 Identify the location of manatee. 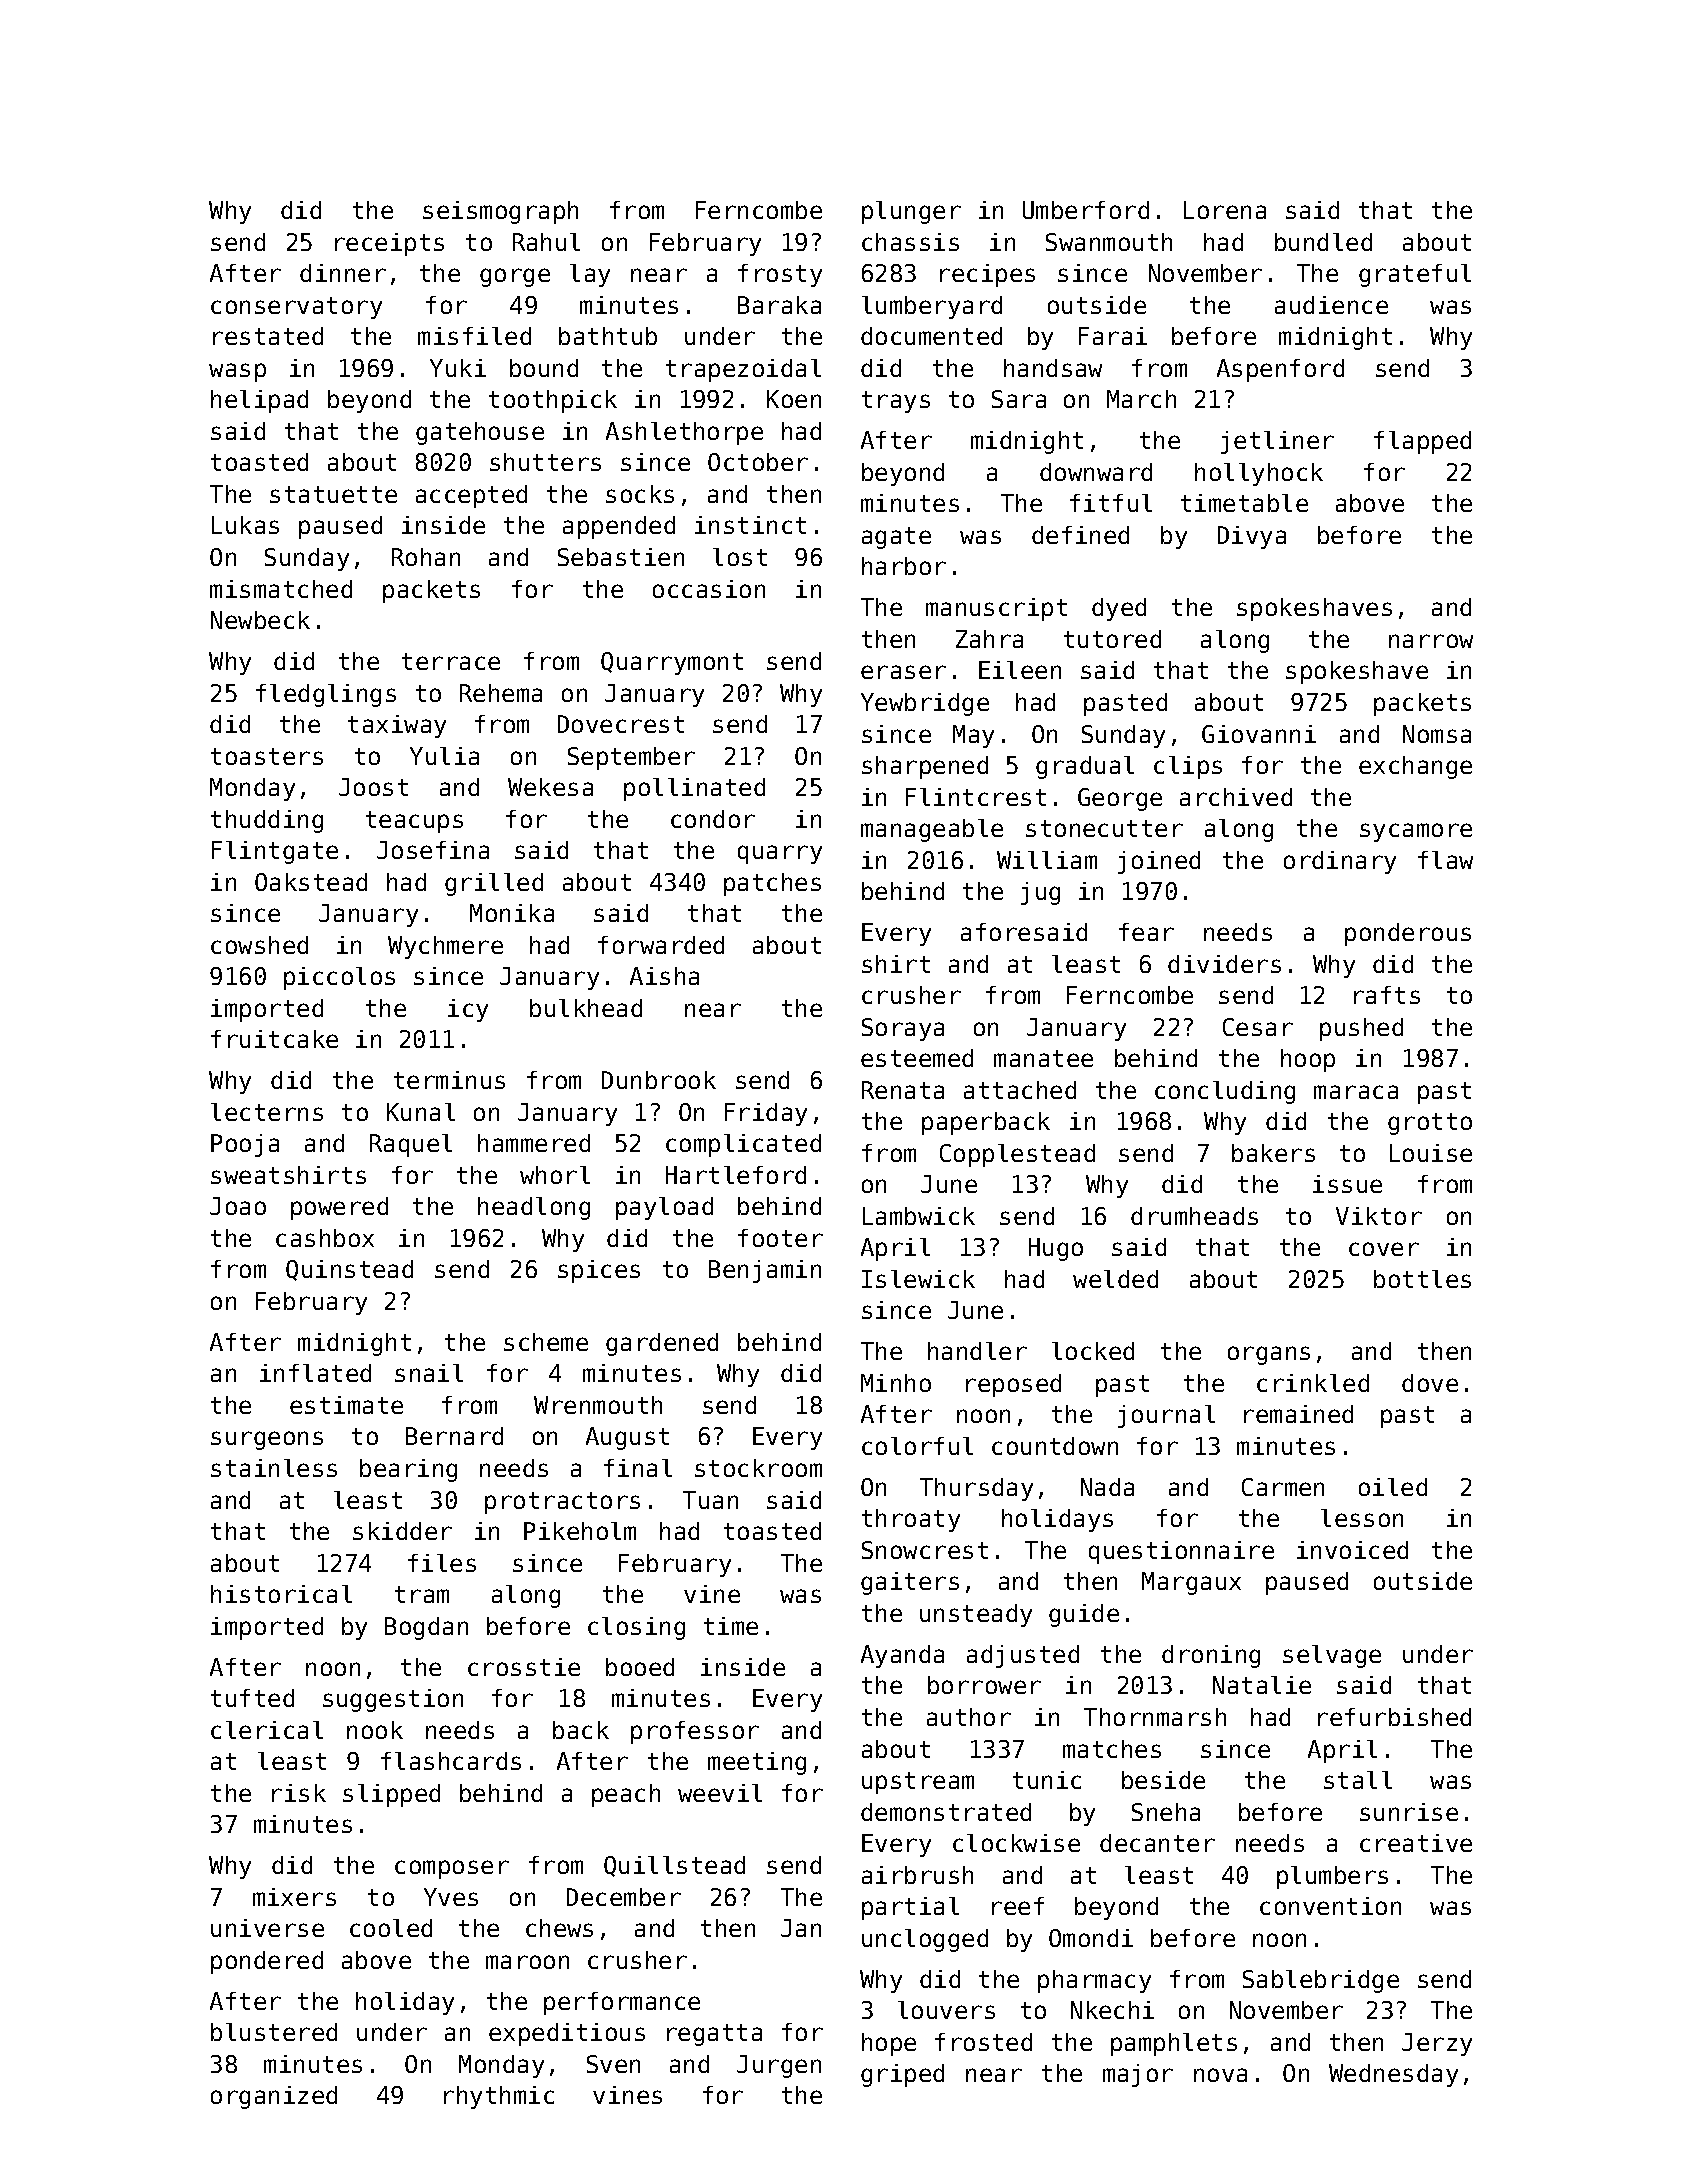
(1043, 1058).
